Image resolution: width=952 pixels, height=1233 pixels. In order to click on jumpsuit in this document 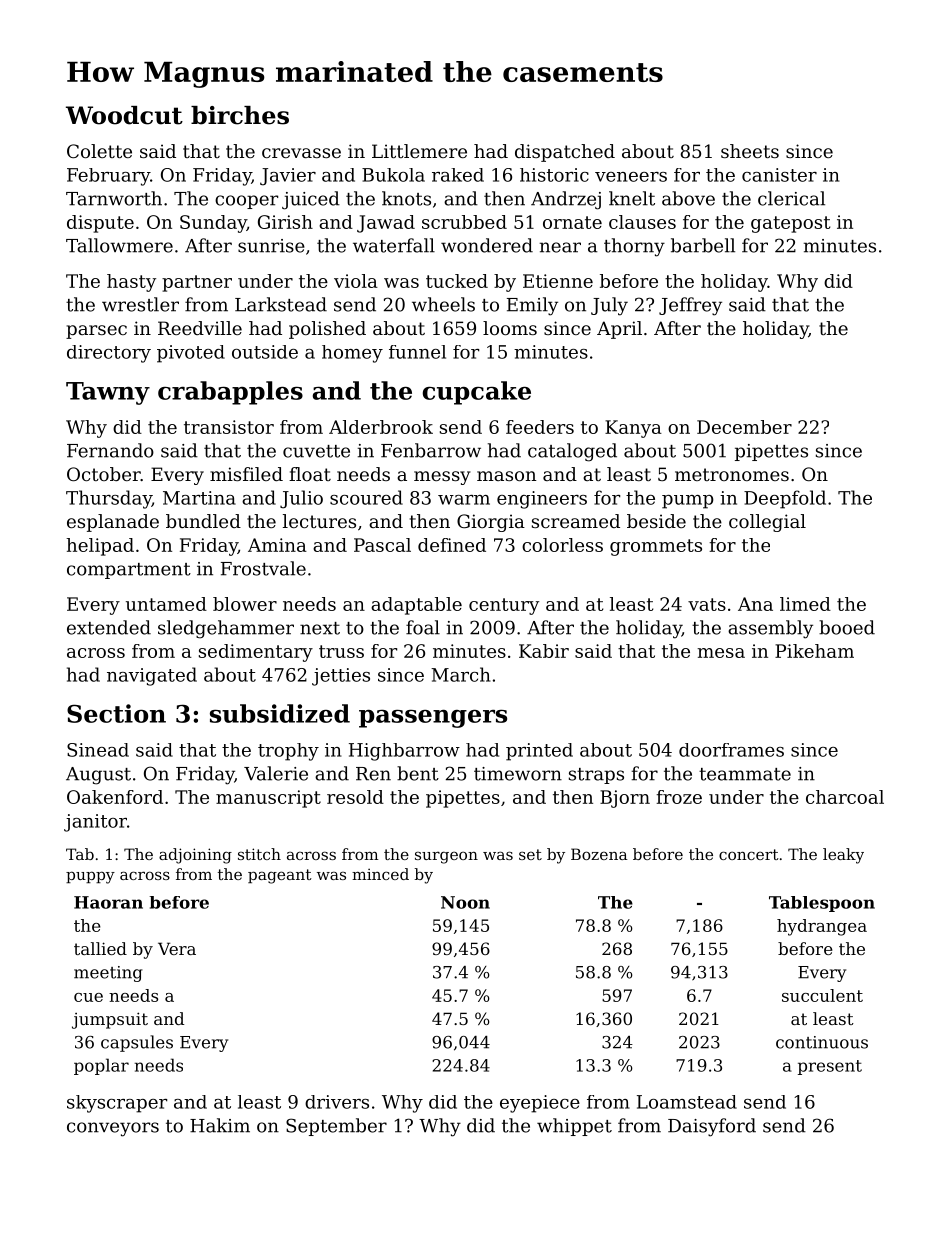, I will do `click(110, 1020)`.
